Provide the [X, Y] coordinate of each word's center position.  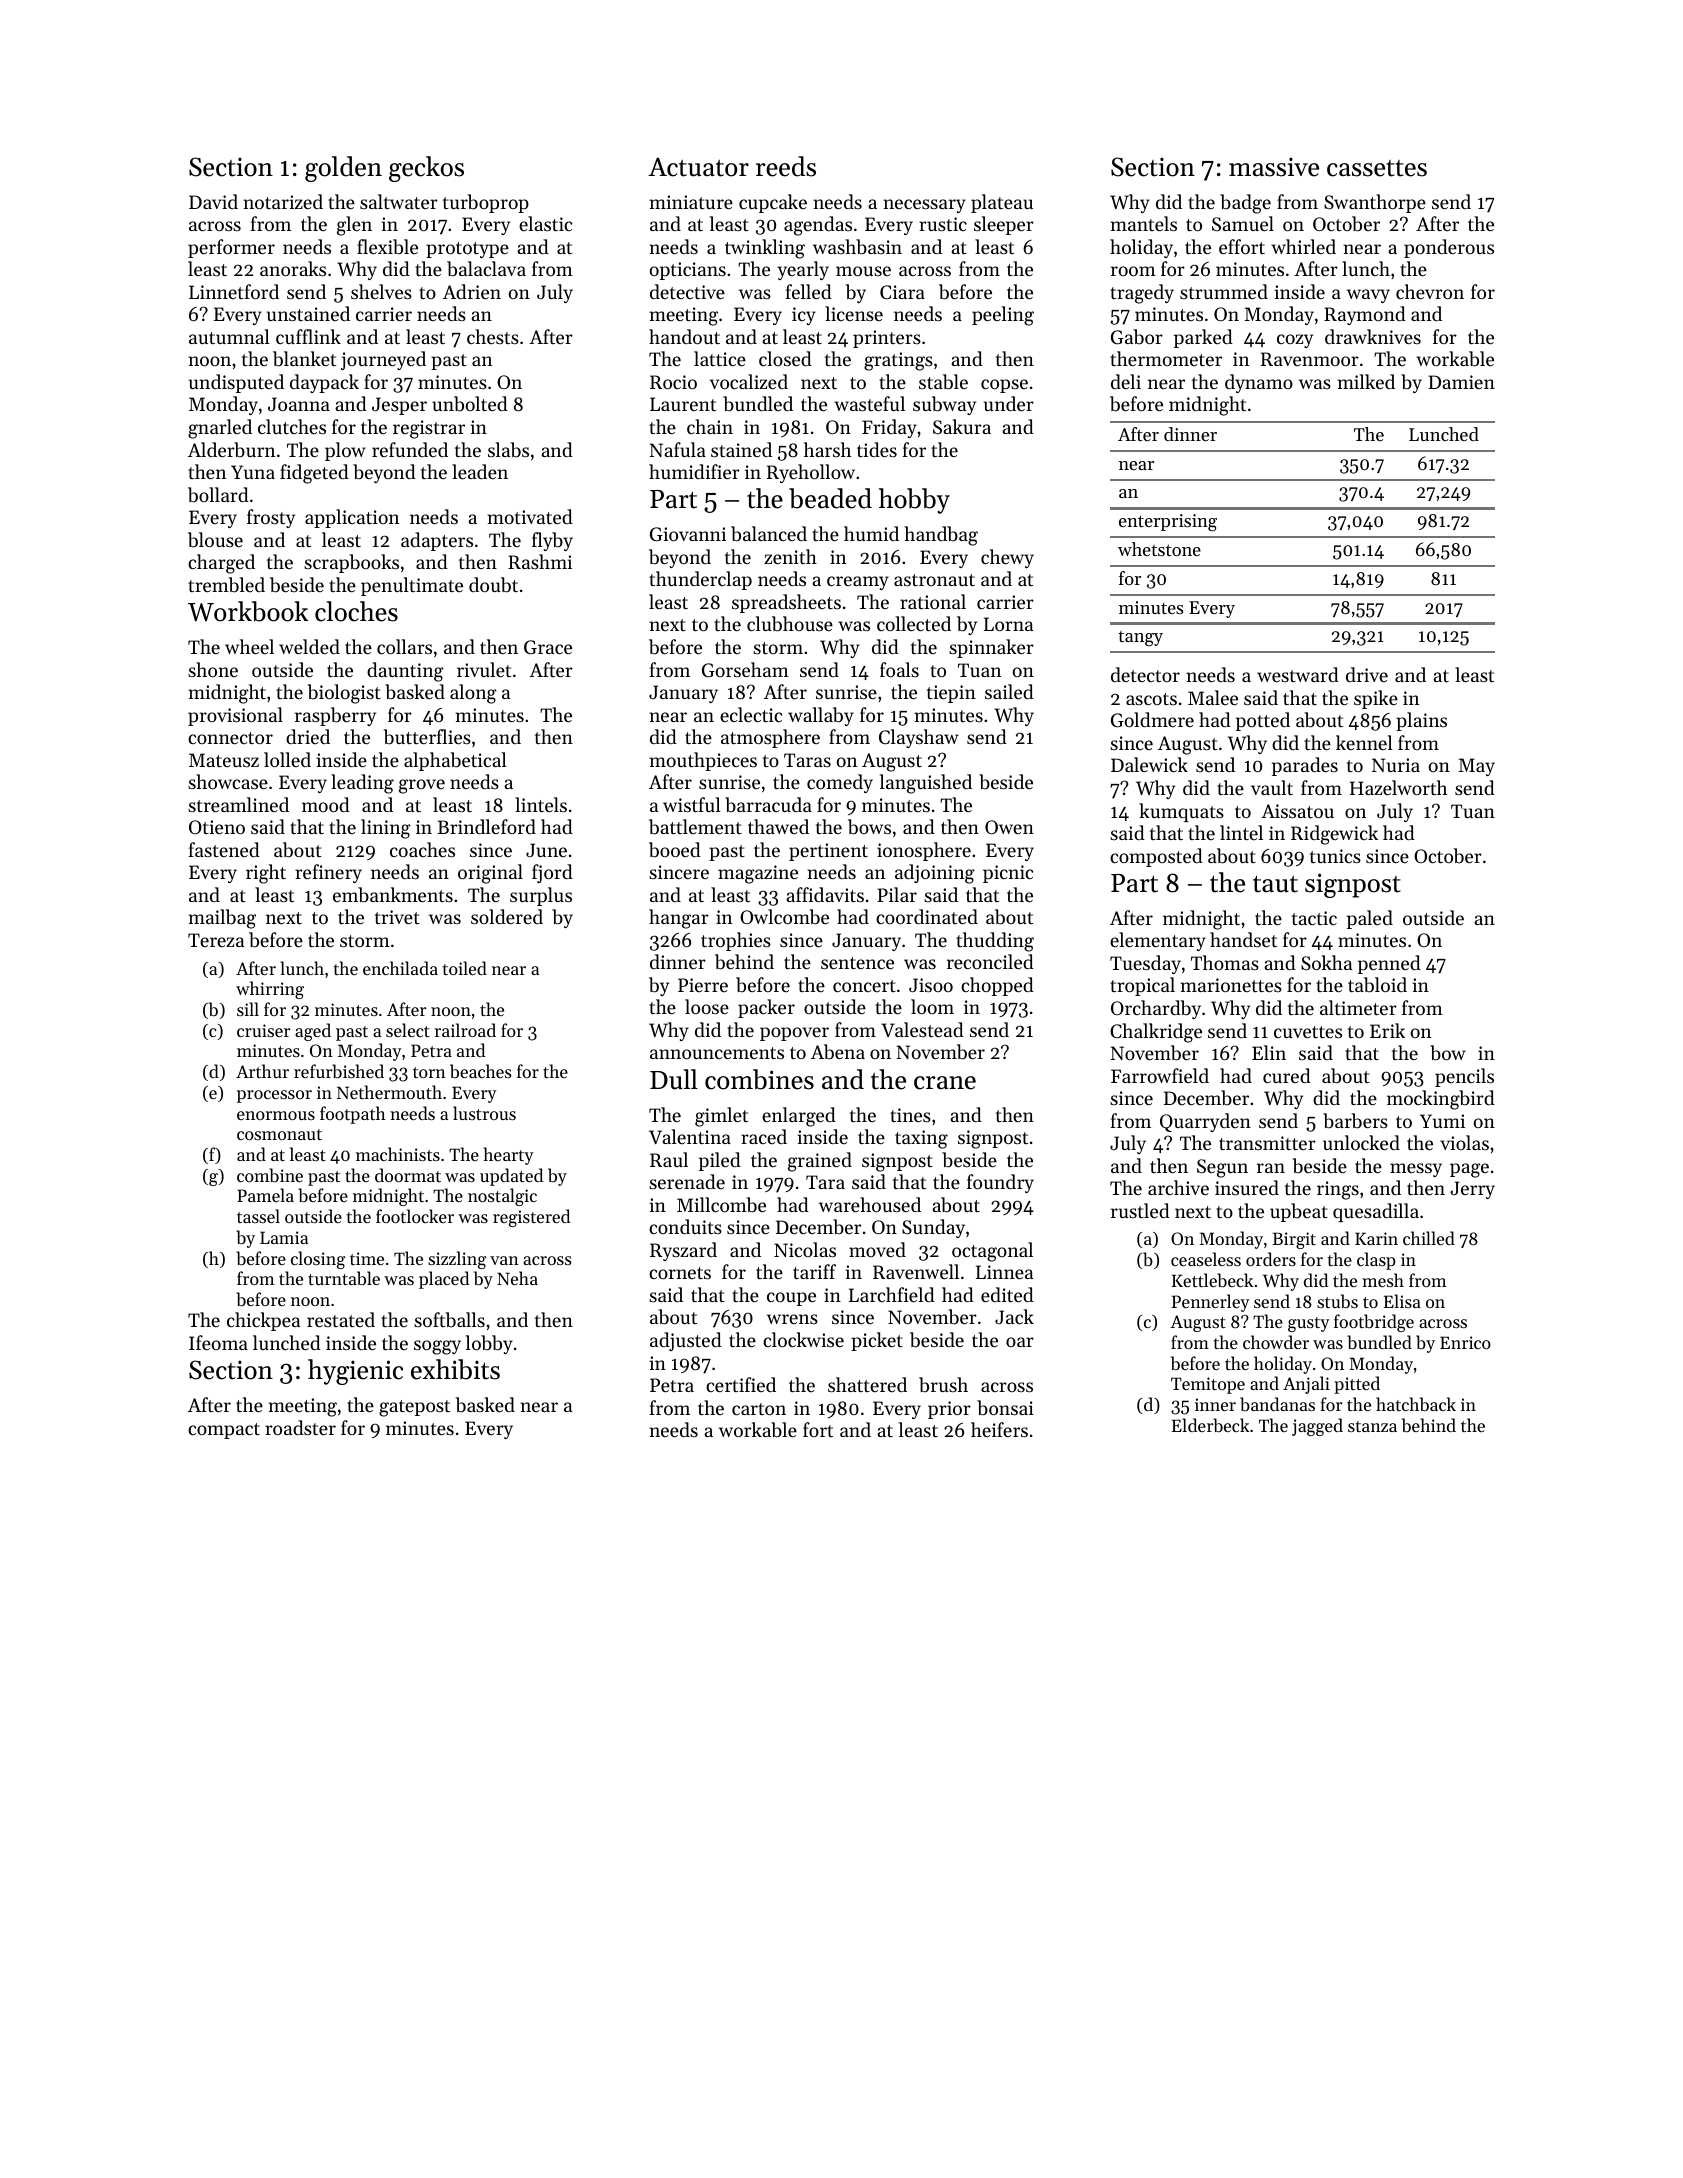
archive [1178, 1187]
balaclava [486, 269]
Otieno [217, 827]
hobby [914, 501]
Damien [1461, 382]
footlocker [415, 1216]
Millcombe [721, 1205]
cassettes [1377, 168]
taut [1275, 884]
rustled [1140, 1210]
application [352, 518]
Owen [1009, 827]
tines [910, 1115]
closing [318, 1260]
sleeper [1004, 225]
